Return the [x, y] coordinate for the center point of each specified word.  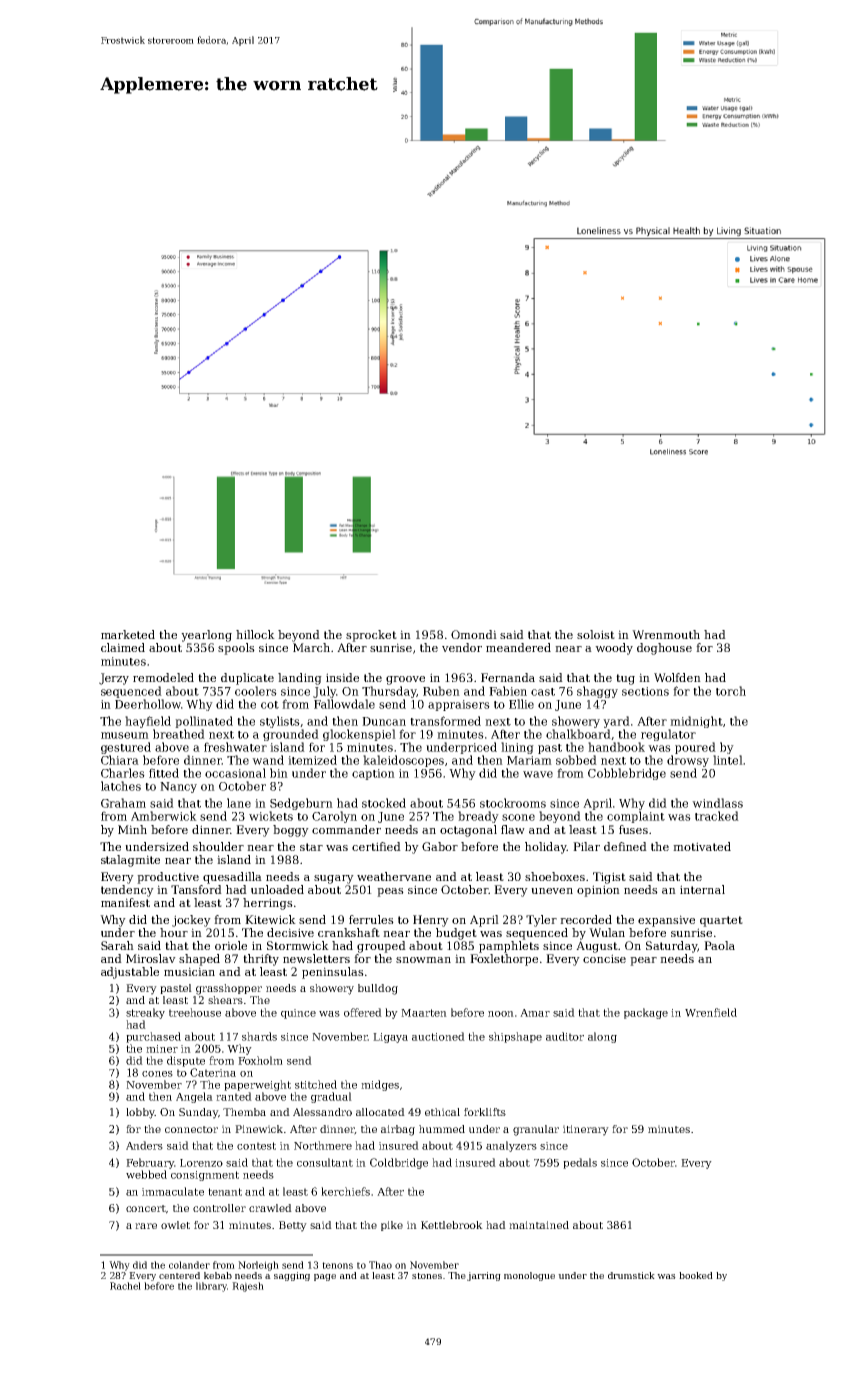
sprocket [371, 636]
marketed [128, 634]
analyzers [511, 1146]
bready [478, 817]
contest [256, 1146]
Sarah [117, 945]
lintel [728, 760]
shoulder [218, 846]
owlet [175, 1225]
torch [731, 691]
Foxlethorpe [504, 960]
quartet [721, 921]
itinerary [586, 1130]
